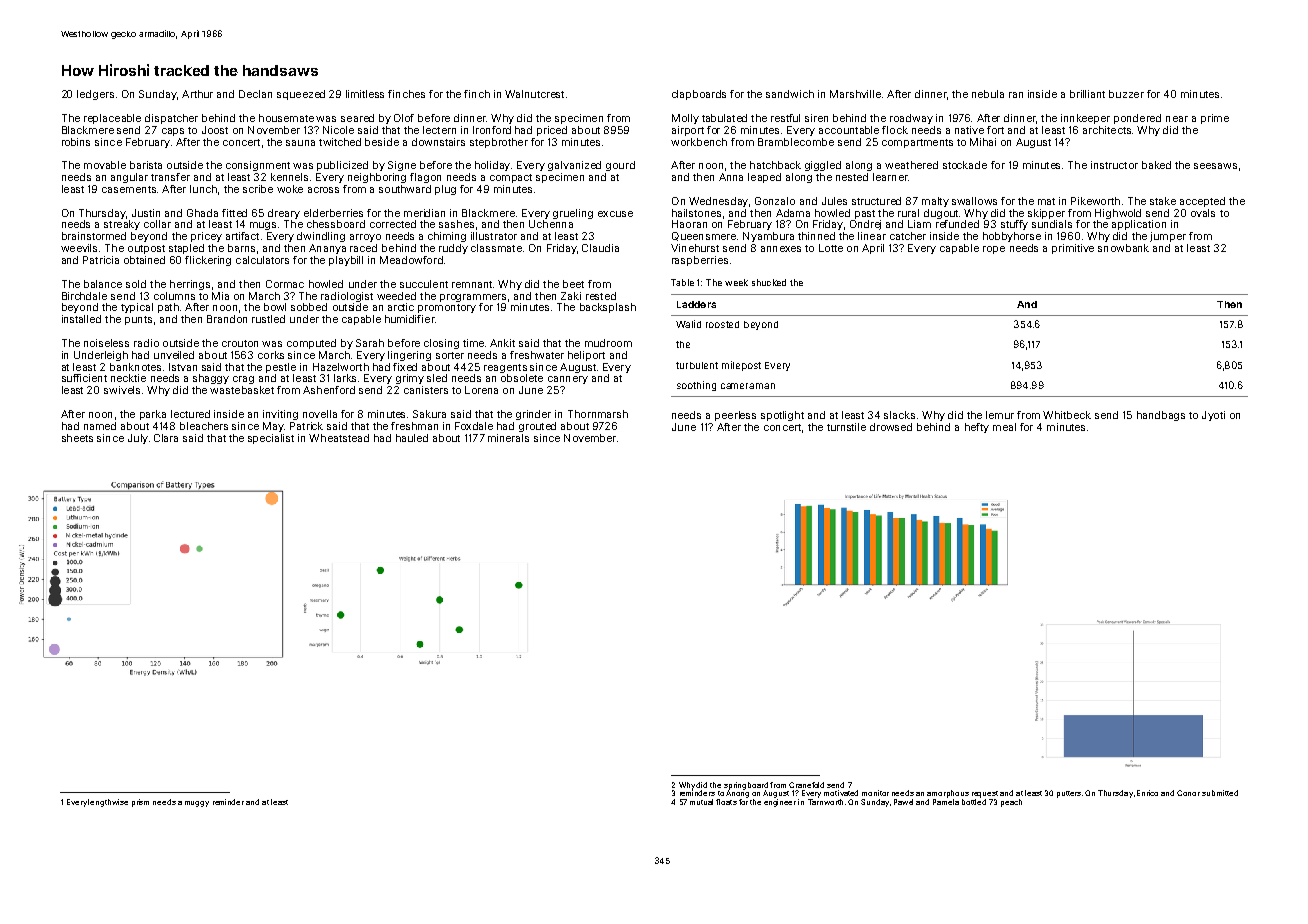 This image has width=1308, height=924. What do you see at coordinates (701, 802) in the image?
I see `mutual` at bounding box center [701, 802].
